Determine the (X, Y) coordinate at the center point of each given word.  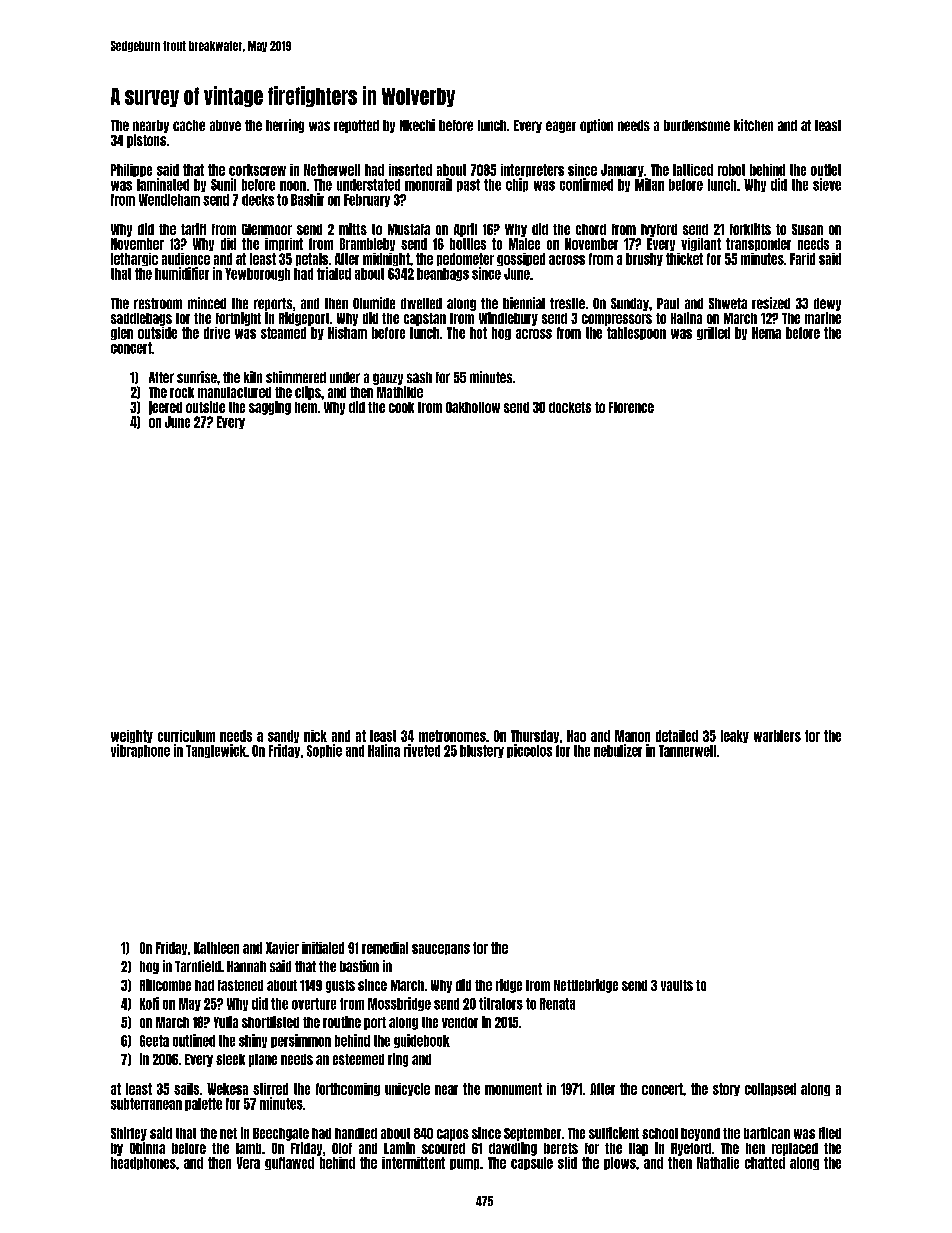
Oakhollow (473, 407)
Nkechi (417, 125)
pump (464, 1164)
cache (189, 125)
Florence (631, 407)
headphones (143, 1163)
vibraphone (140, 751)
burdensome (697, 125)
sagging (270, 408)
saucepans (441, 949)
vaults (677, 985)
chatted (765, 1163)
